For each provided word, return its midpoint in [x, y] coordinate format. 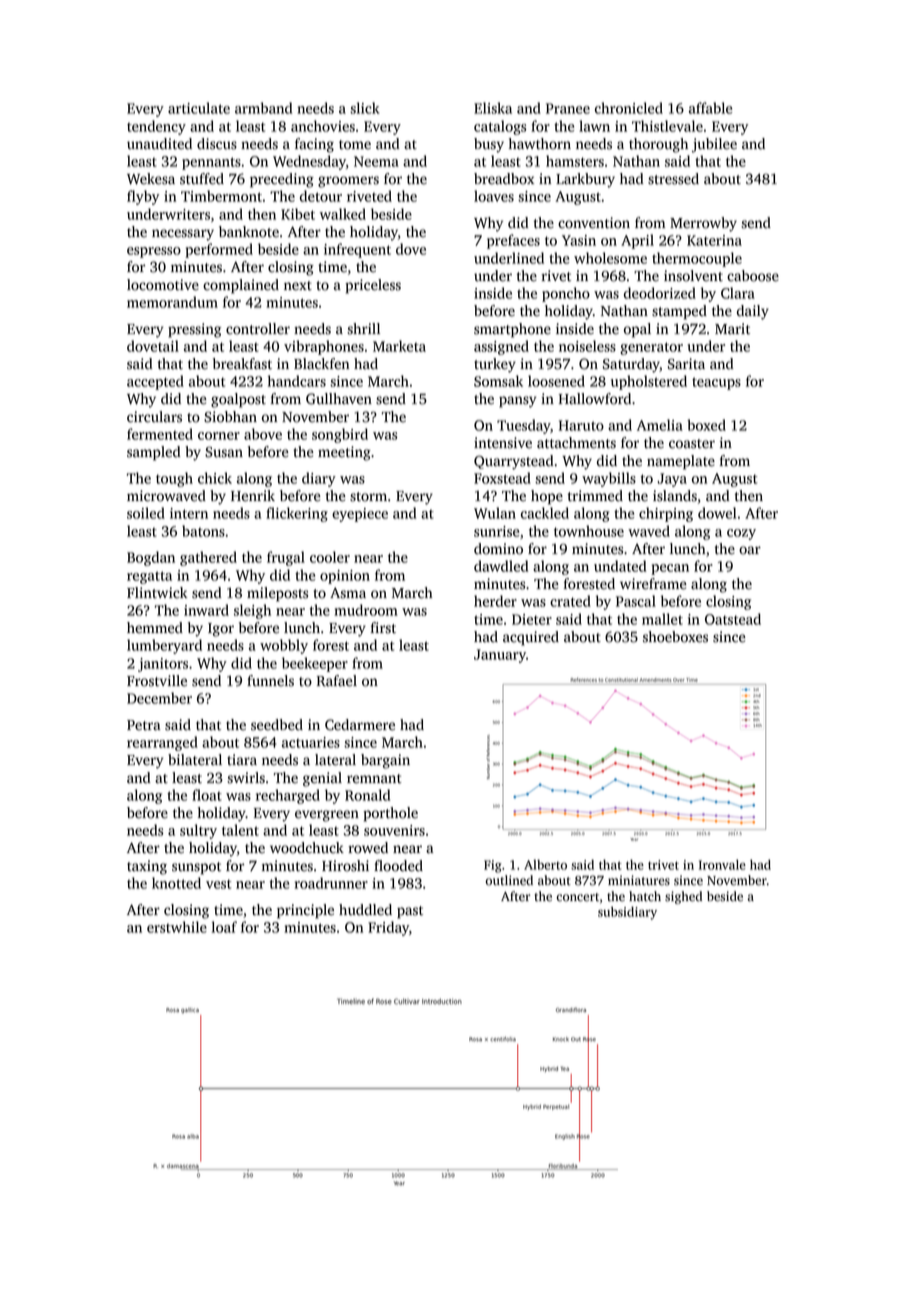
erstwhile [177, 927]
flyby [143, 197]
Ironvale [722, 864]
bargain [385, 761]
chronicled [629, 108]
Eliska [493, 108]
